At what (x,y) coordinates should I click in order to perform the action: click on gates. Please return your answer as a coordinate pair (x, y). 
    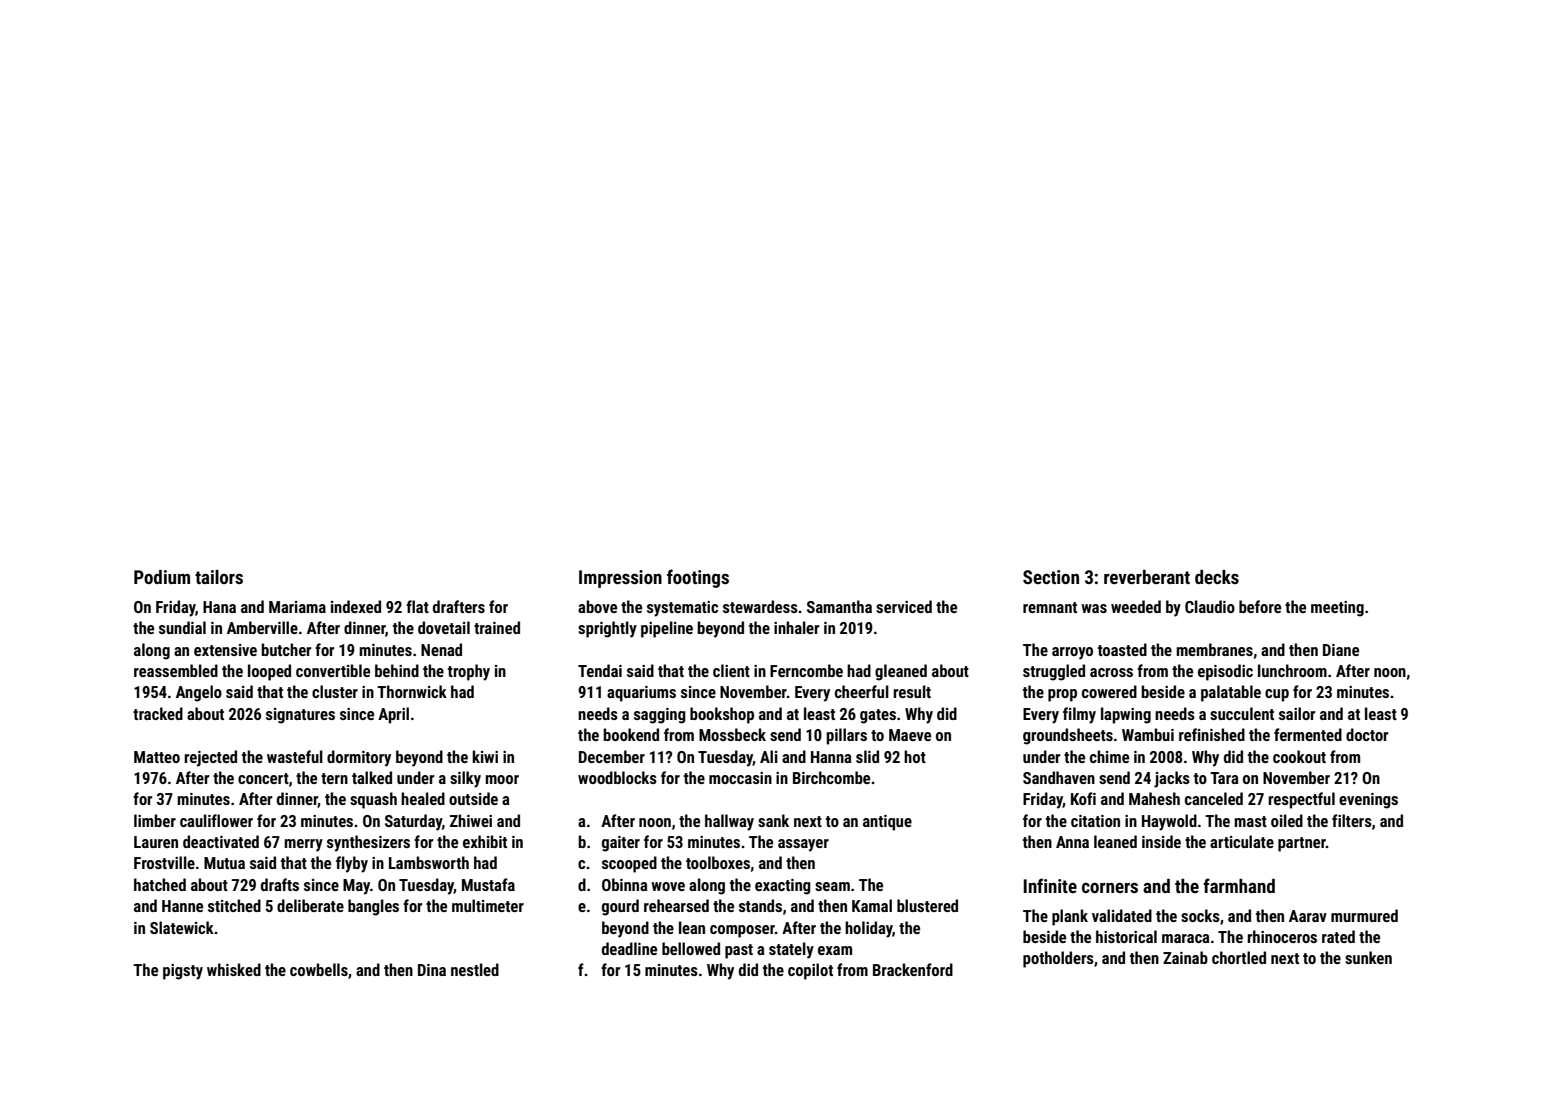
    Looking at the image, I should click on (878, 716).
